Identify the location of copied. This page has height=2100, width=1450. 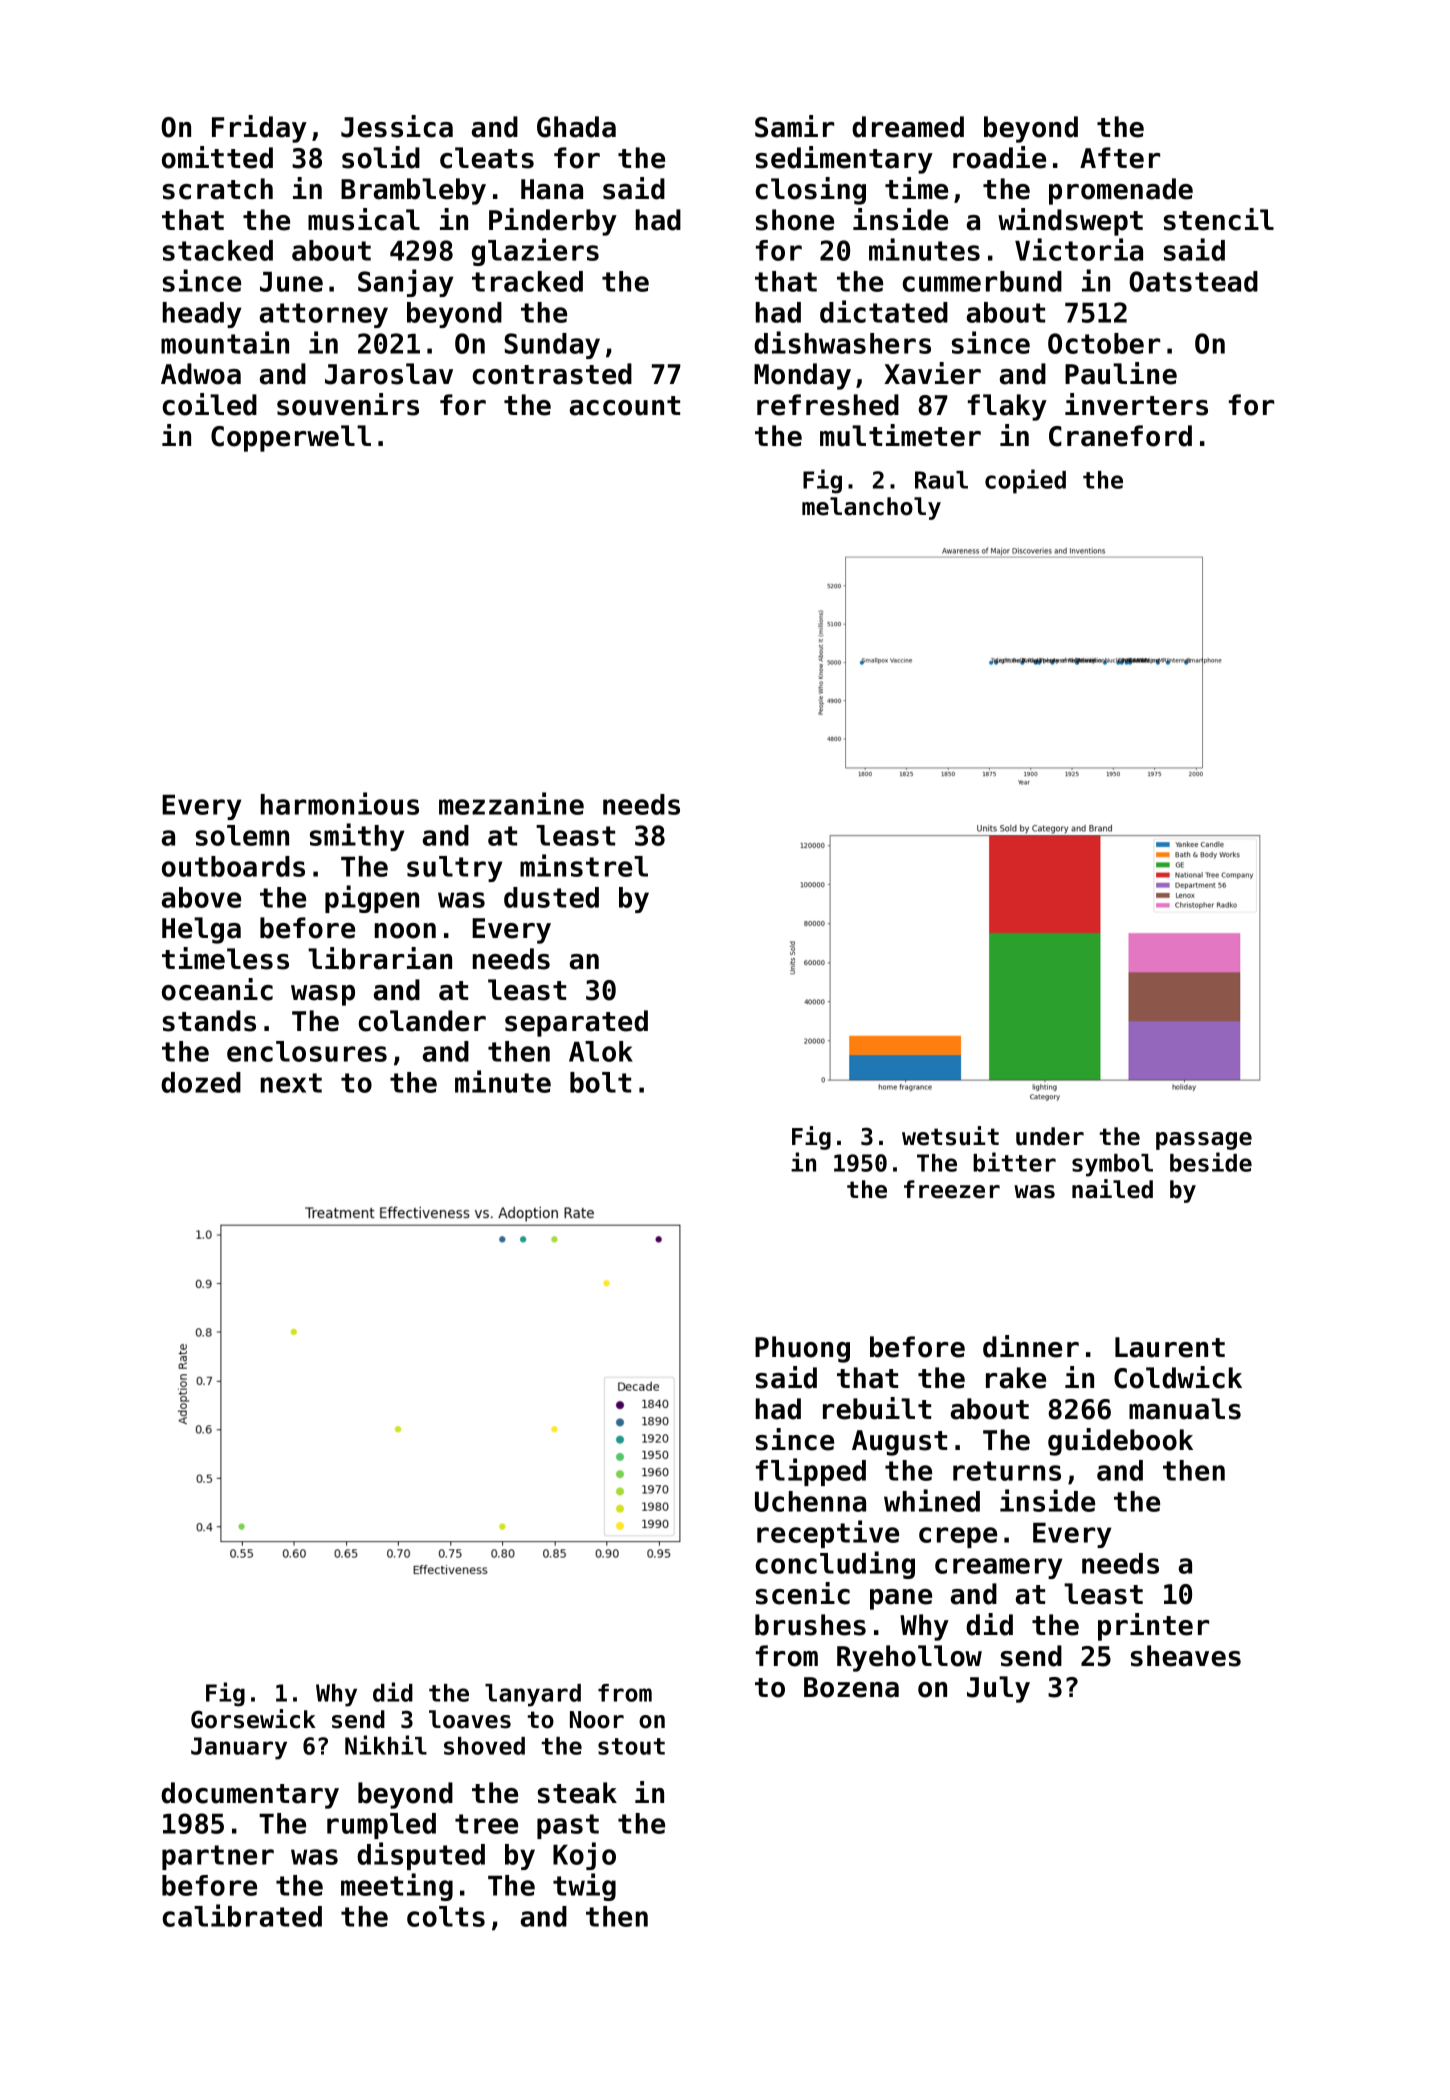
(1025, 481).
